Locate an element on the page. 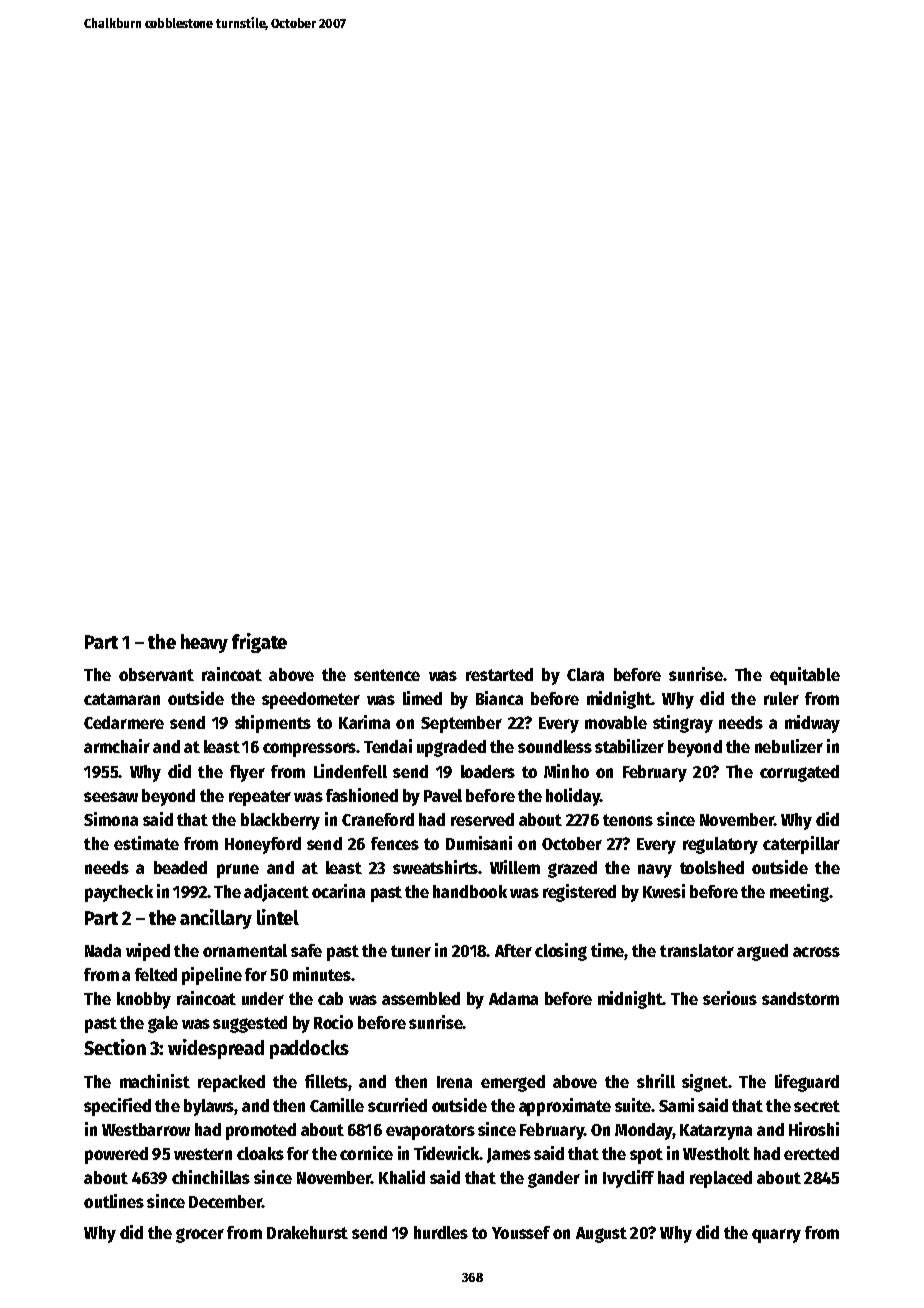 This page has width=924, height=1308. compressors is located at coordinates (309, 750).
